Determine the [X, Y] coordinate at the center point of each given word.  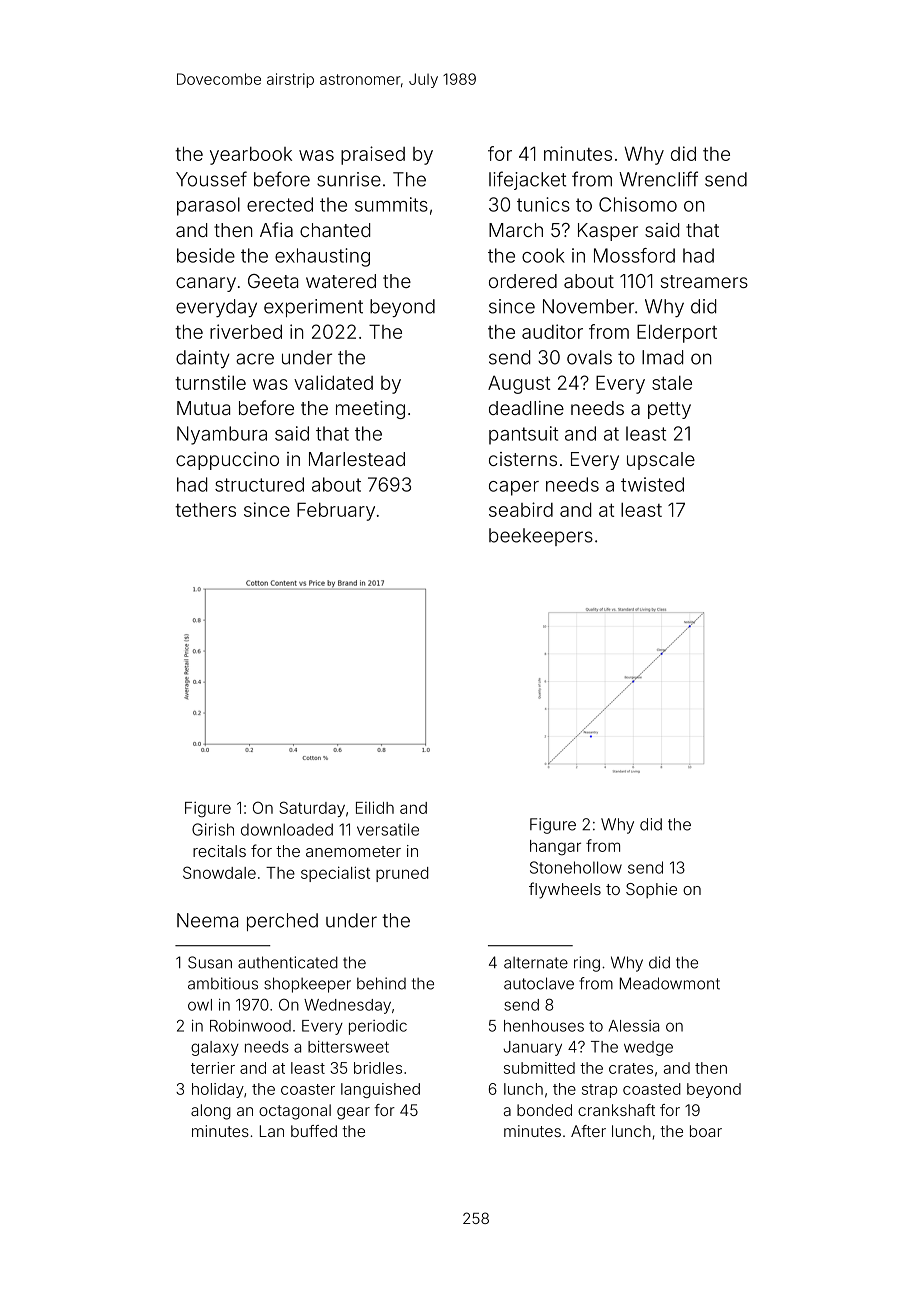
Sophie [651, 890]
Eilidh [375, 807]
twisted [652, 484]
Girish [213, 829]
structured [259, 484]
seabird [521, 509]
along [211, 1112]
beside [206, 255]
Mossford [634, 255]
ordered [523, 281]
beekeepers [541, 537]
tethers [205, 510]
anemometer [353, 851]
